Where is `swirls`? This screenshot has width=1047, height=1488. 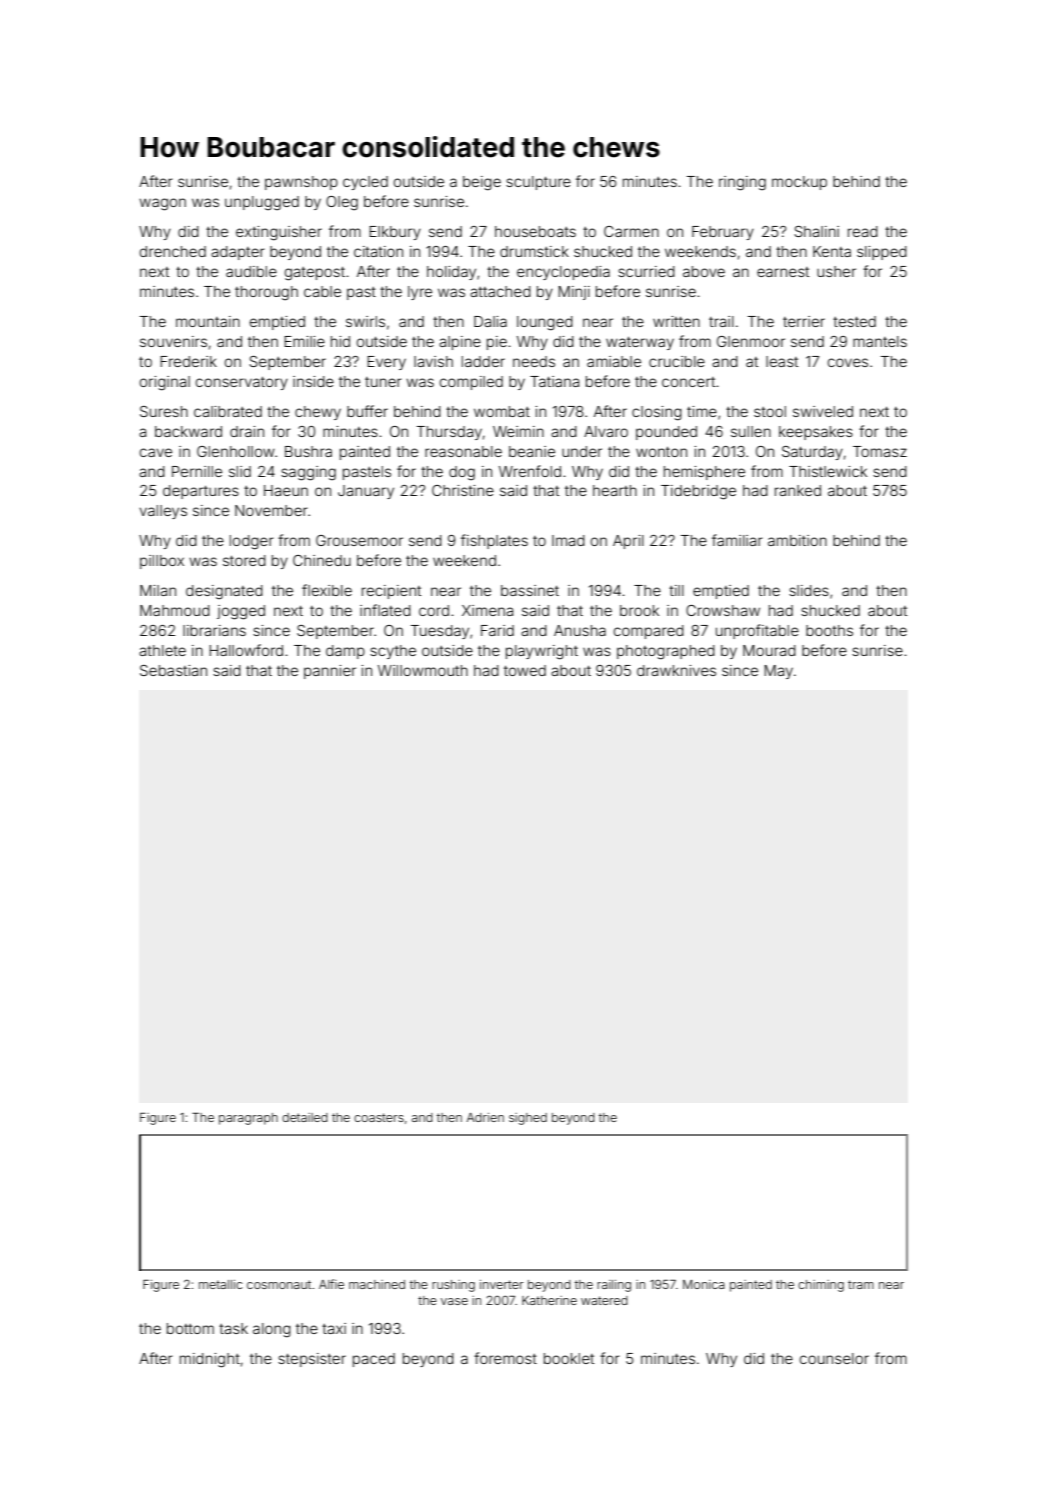
swirls is located at coordinates (365, 321).
